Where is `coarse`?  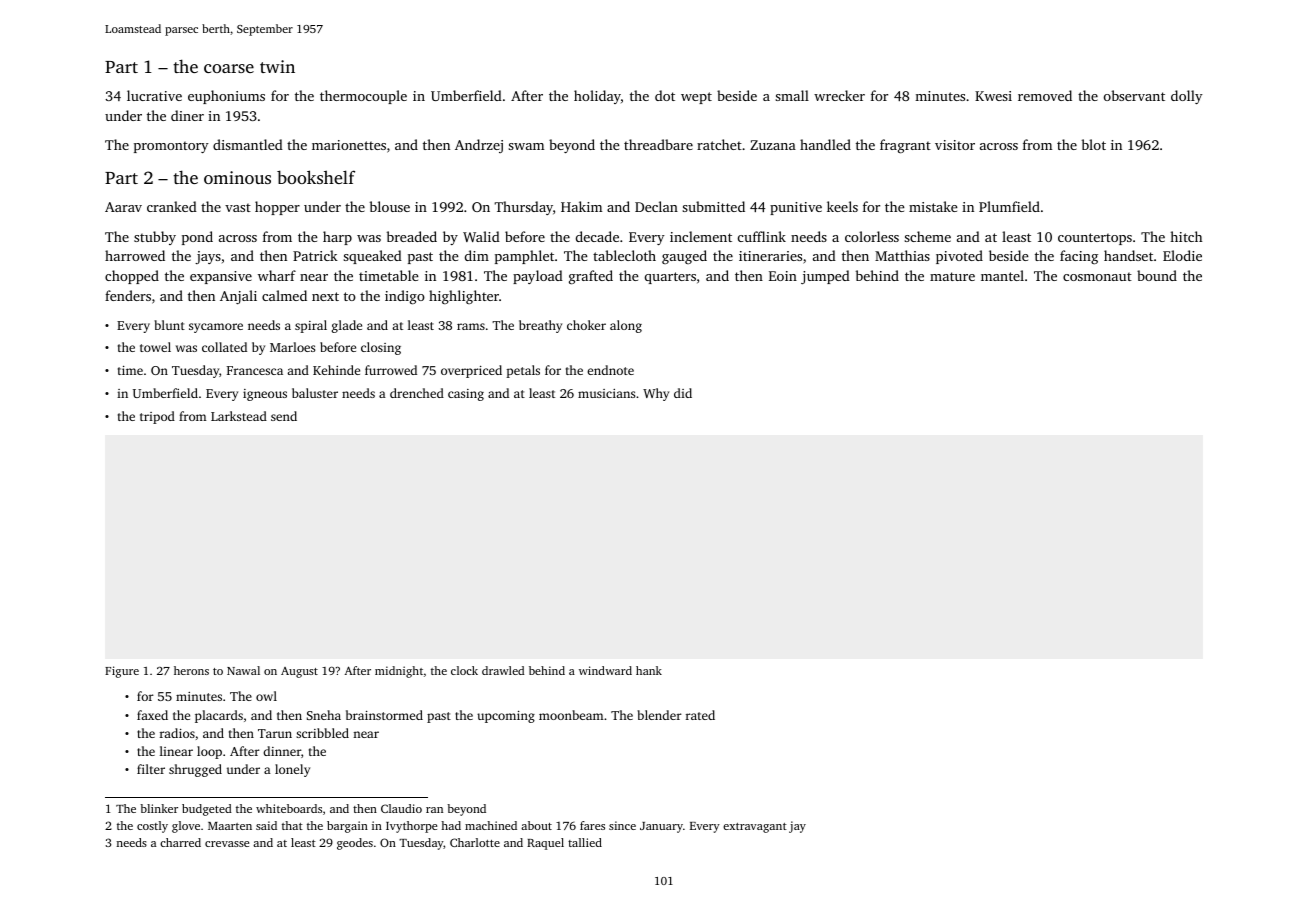 coarse is located at coordinates (229, 68).
